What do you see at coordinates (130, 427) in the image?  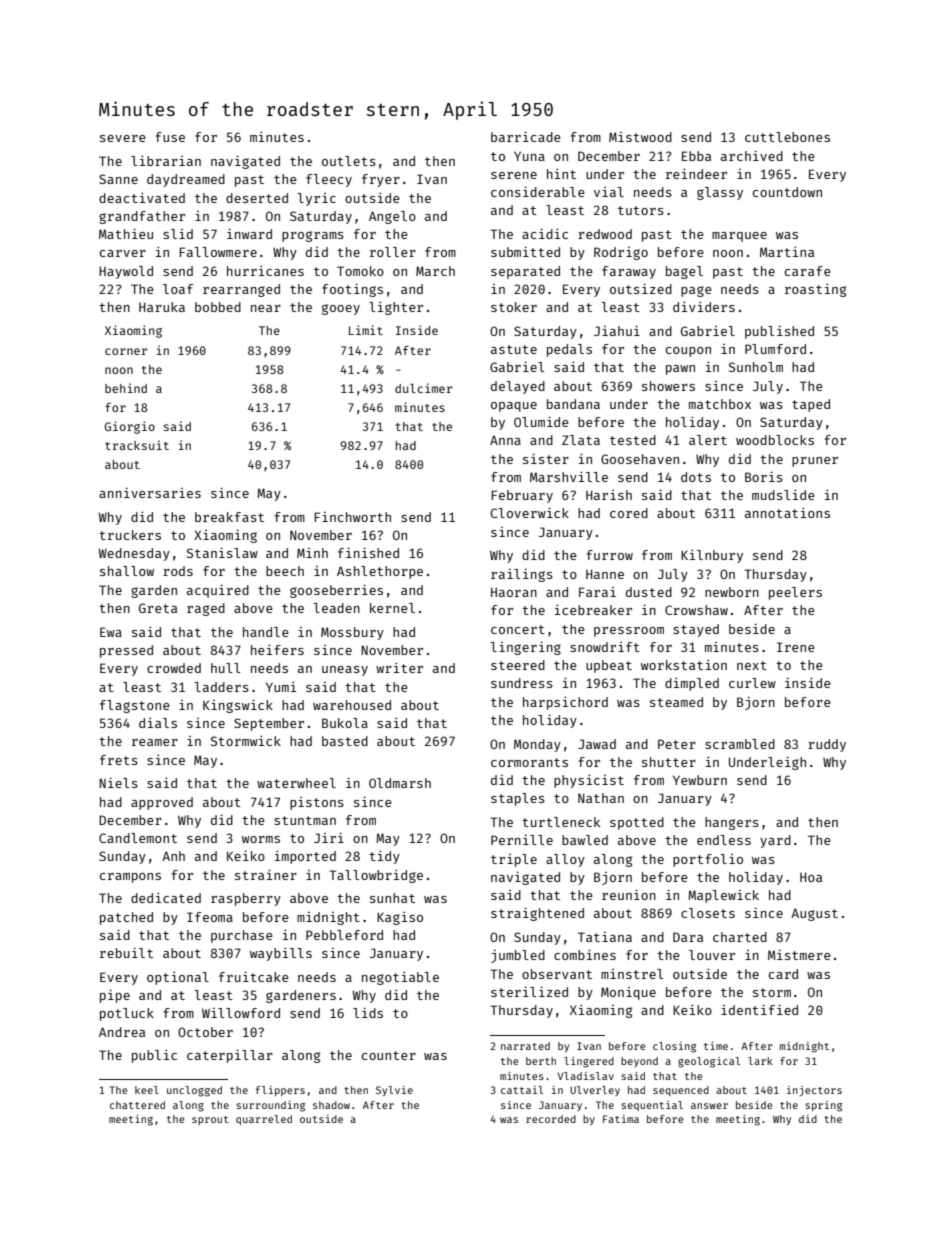 I see `Giorgio` at bounding box center [130, 427].
